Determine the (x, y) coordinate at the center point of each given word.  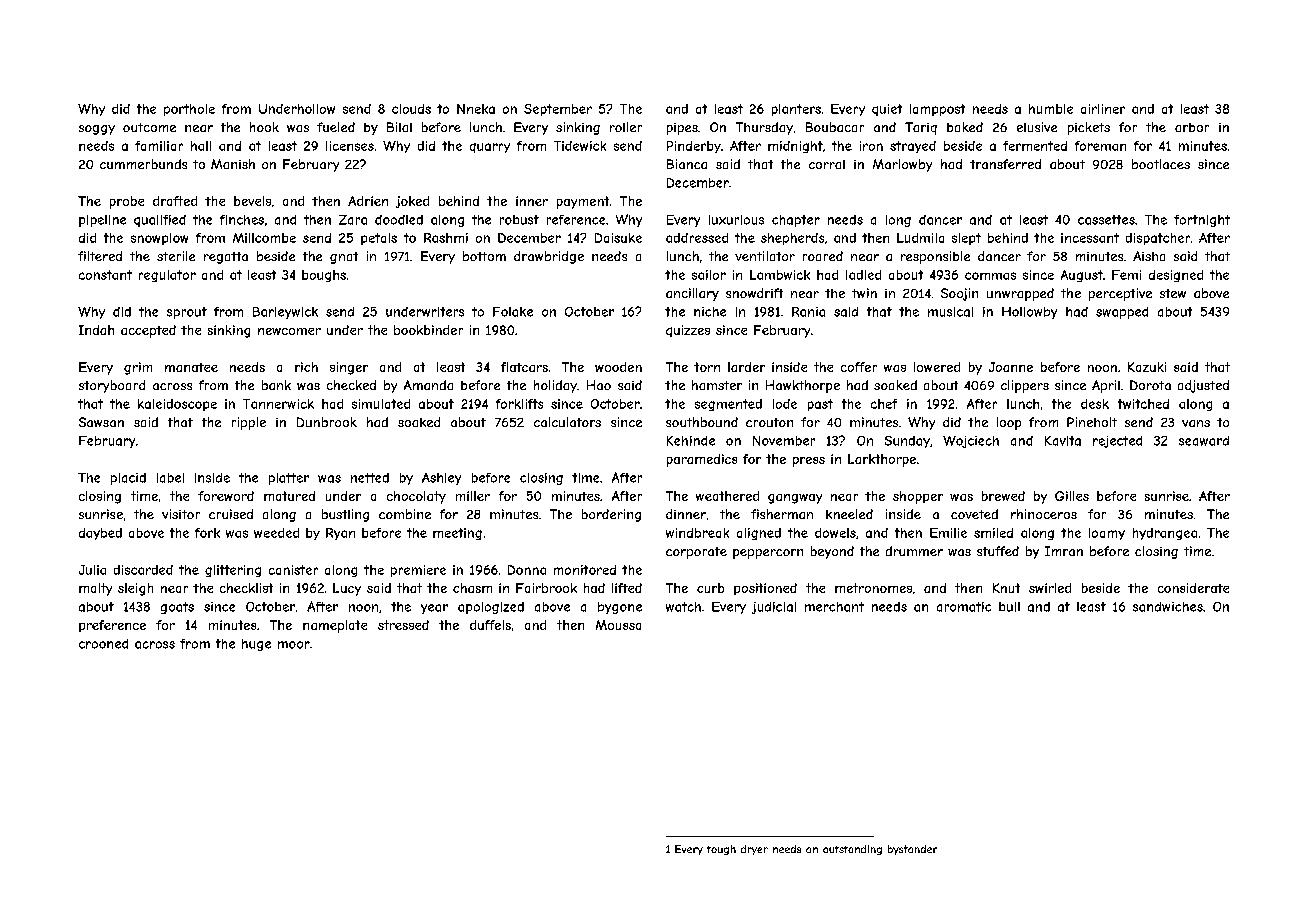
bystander (912, 850)
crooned (103, 644)
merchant (834, 607)
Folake (513, 312)
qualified (160, 221)
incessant (1090, 238)
